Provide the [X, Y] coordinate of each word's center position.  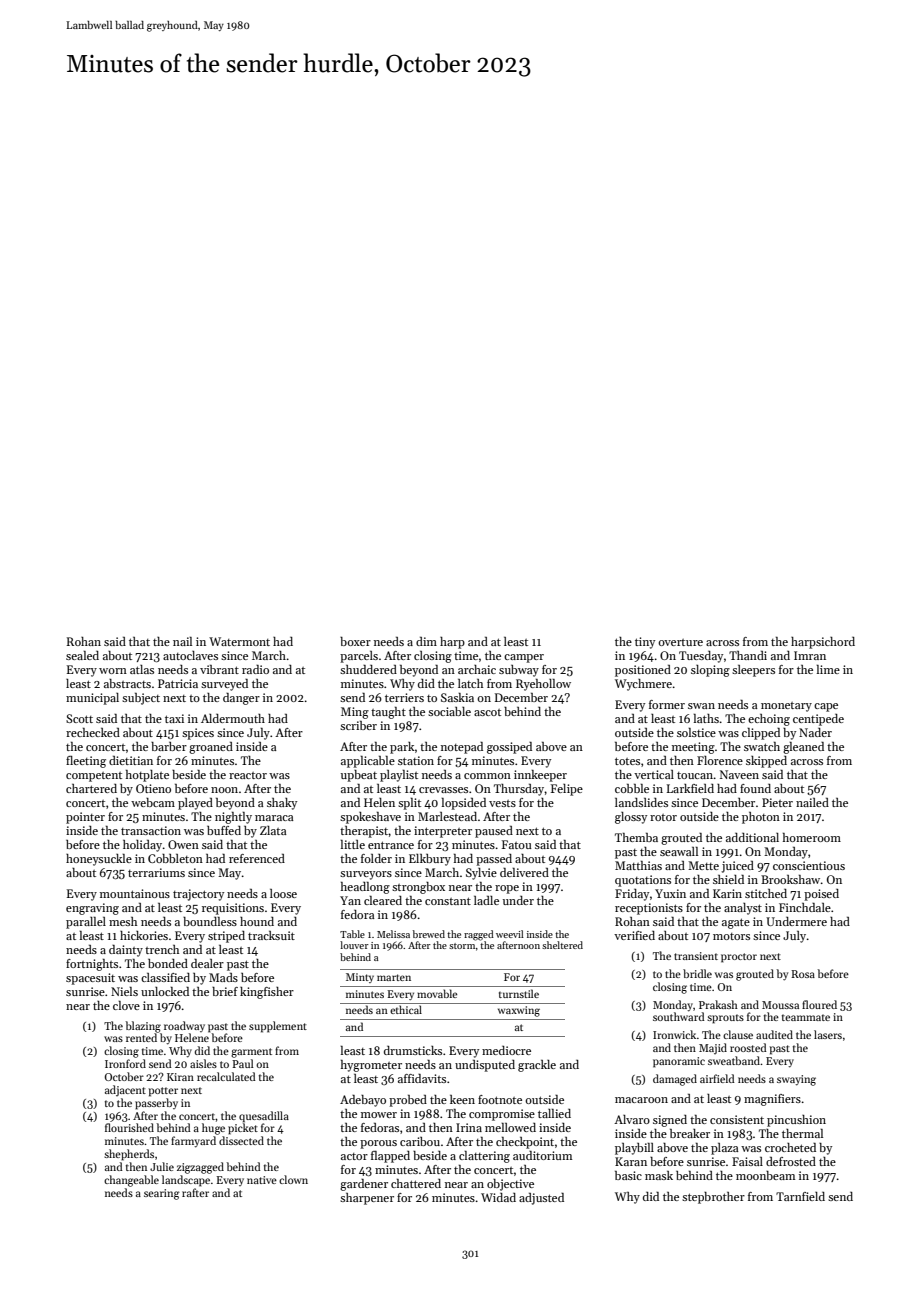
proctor [739, 958]
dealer [207, 963]
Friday [632, 895]
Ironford [125, 1063]
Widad [498, 1197]
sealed [82, 655]
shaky [282, 804]
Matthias [638, 865]
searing [162, 1194]
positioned [643, 671]
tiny [645, 643]
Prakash [718, 1004]
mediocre [506, 1050]
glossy [631, 818]
